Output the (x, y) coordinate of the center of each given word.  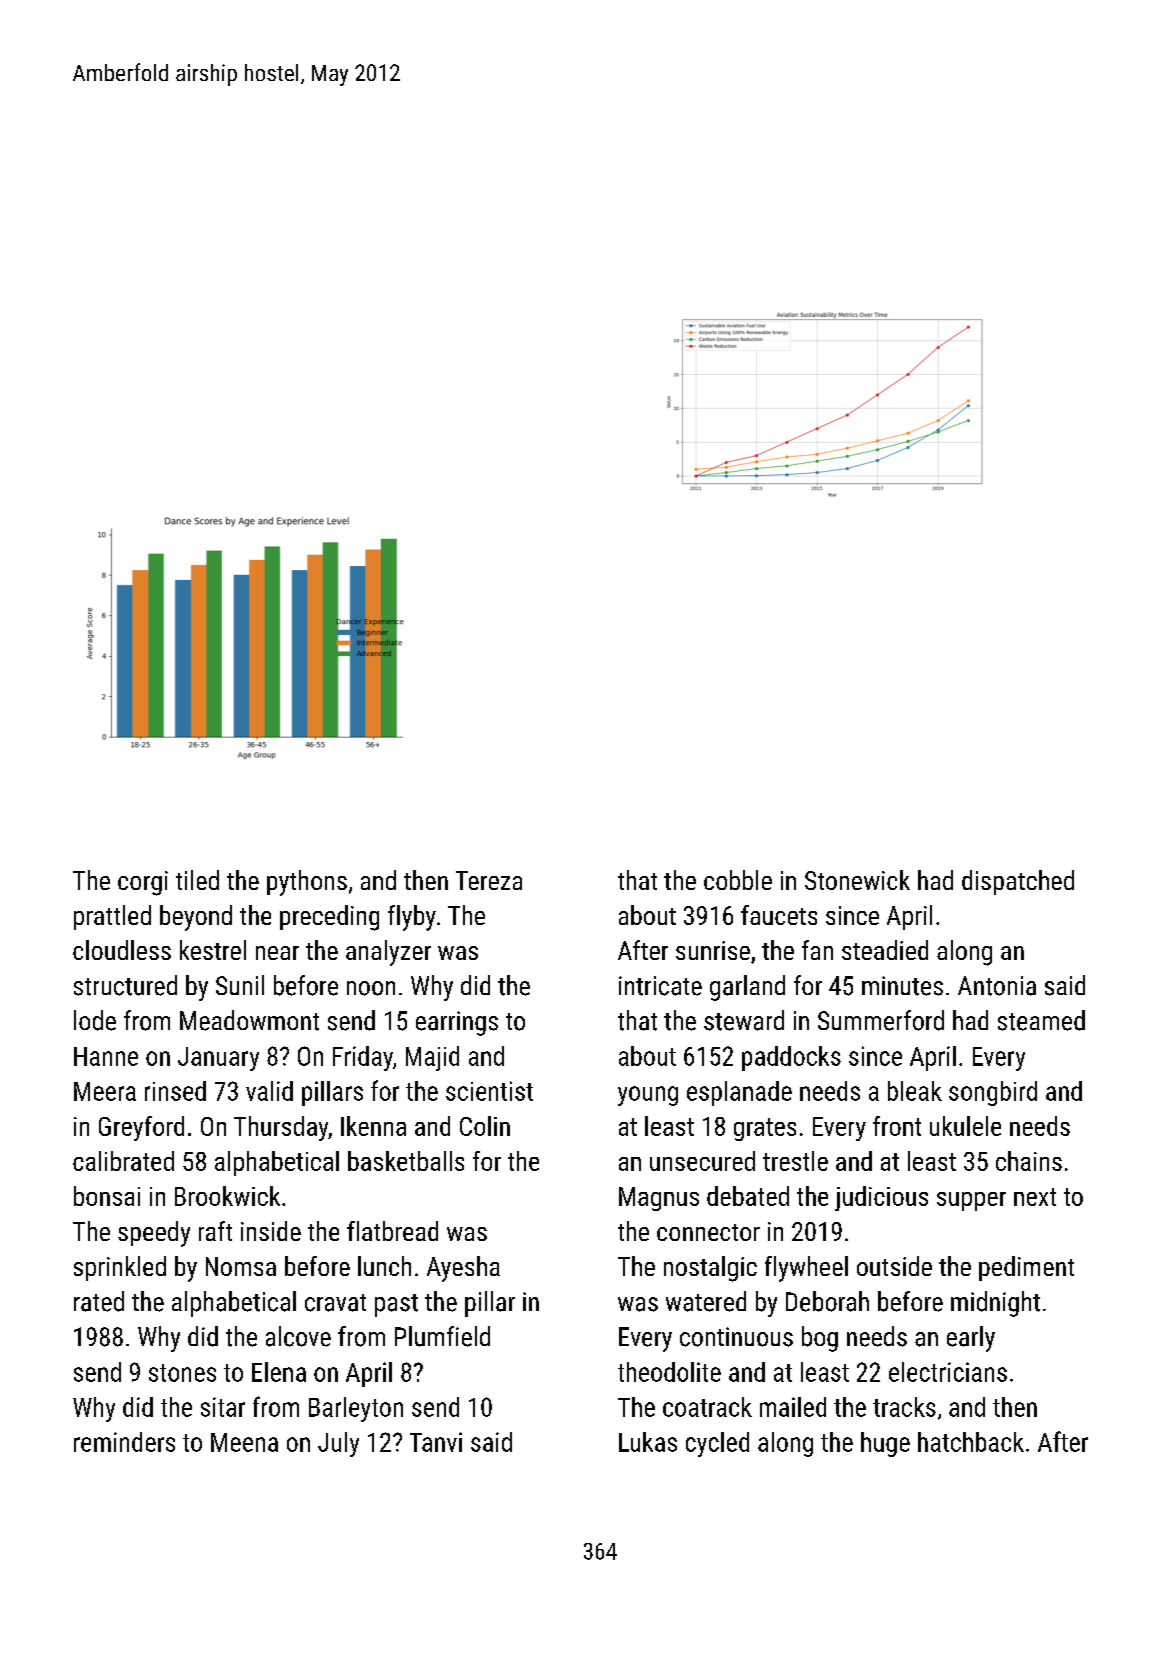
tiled (197, 880)
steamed (1041, 1020)
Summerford (881, 1020)
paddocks (791, 1058)
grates (765, 1129)
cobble (738, 880)
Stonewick (857, 880)
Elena (279, 1372)
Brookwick (227, 1196)
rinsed (175, 1091)
